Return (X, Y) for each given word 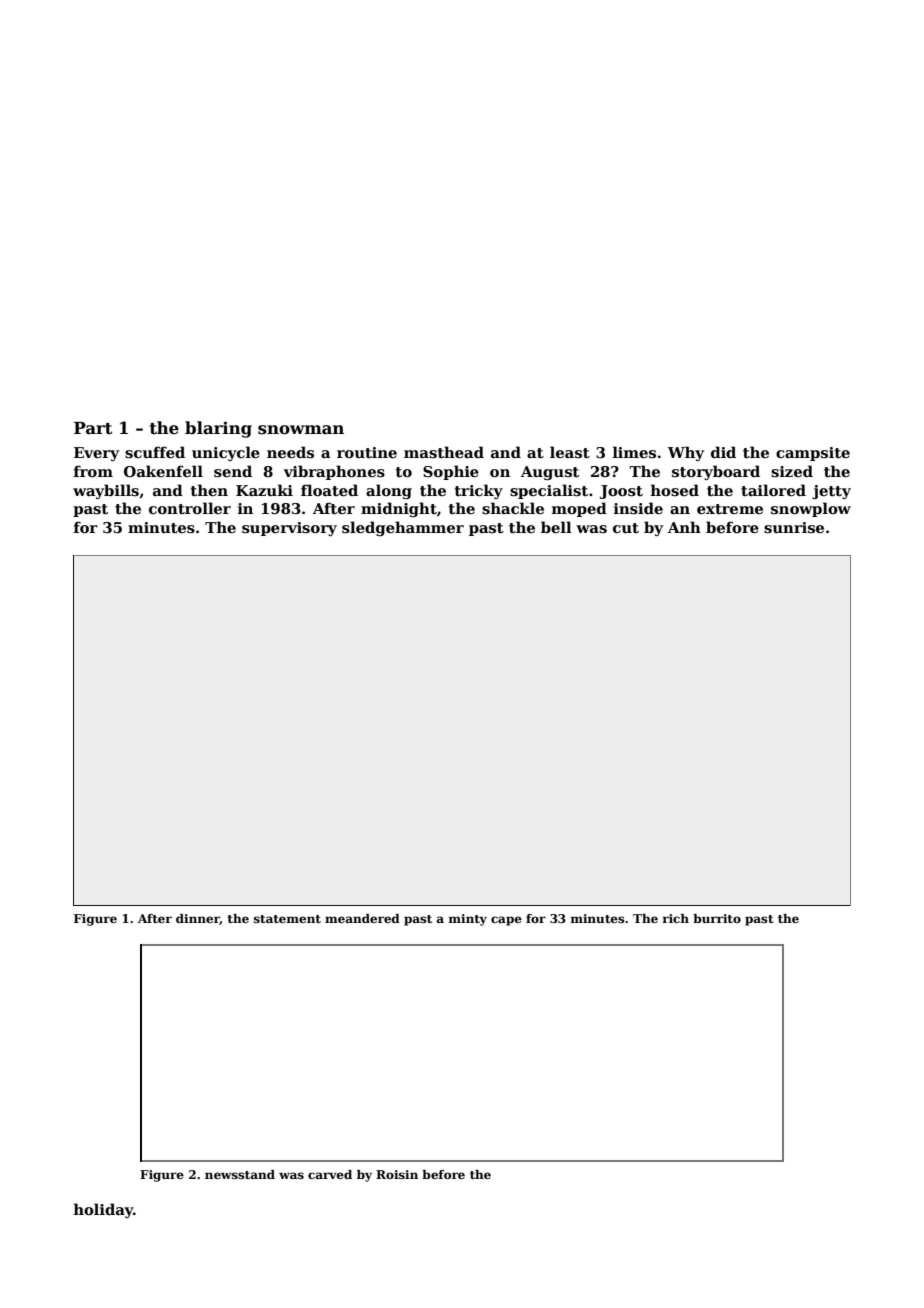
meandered (362, 918)
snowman (301, 430)
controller (190, 508)
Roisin (397, 1174)
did (723, 452)
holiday (103, 1210)
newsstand (240, 1174)
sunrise (794, 527)
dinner (198, 919)
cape (506, 921)
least (570, 452)
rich (675, 918)
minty (467, 920)
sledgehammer (403, 528)
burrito (717, 918)
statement (287, 919)
